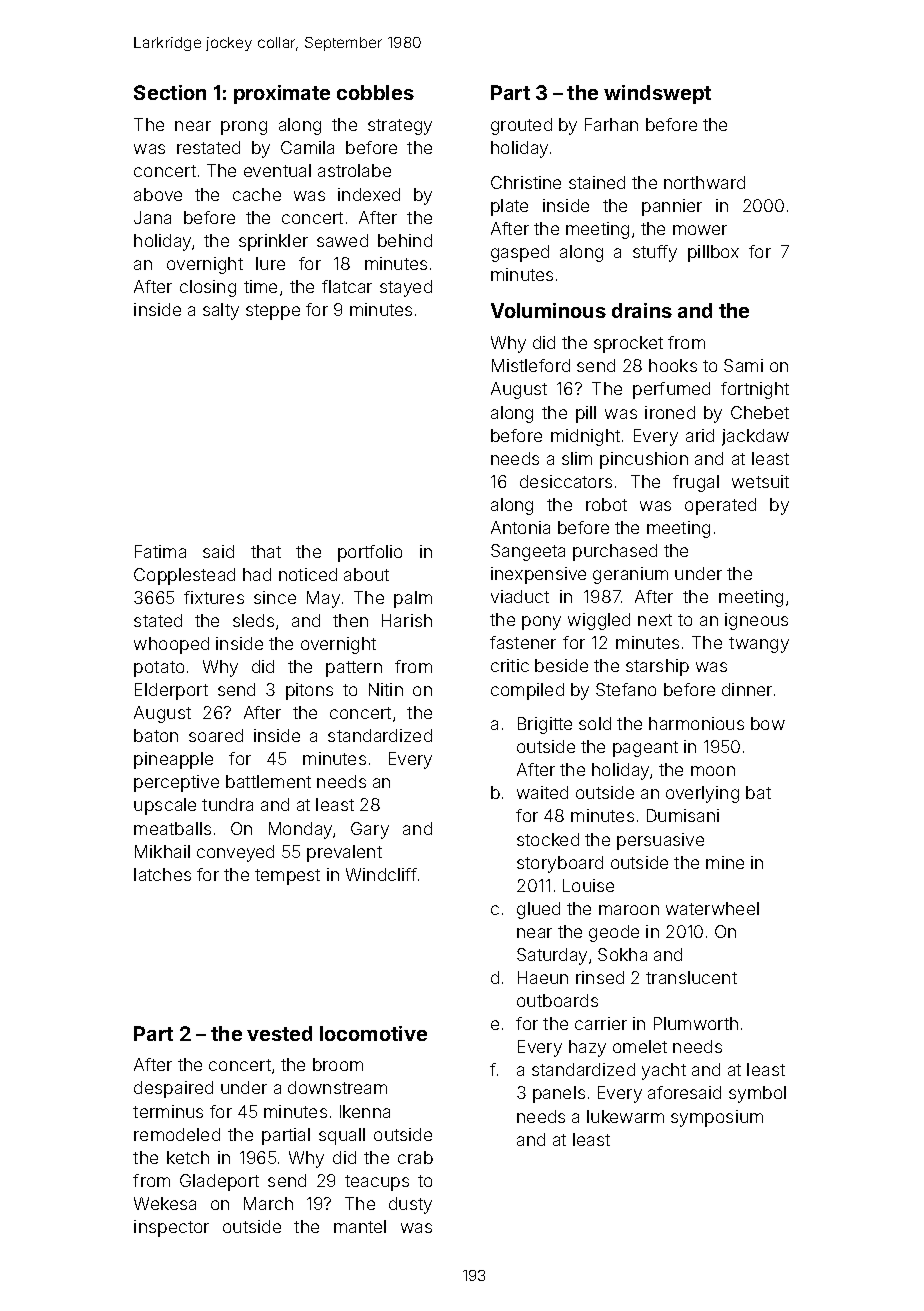 The height and width of the screenshot is (1311, 924). Describe the element at coordinates (760, 481) in the screenshot. I see `wetsuit` at that location.
